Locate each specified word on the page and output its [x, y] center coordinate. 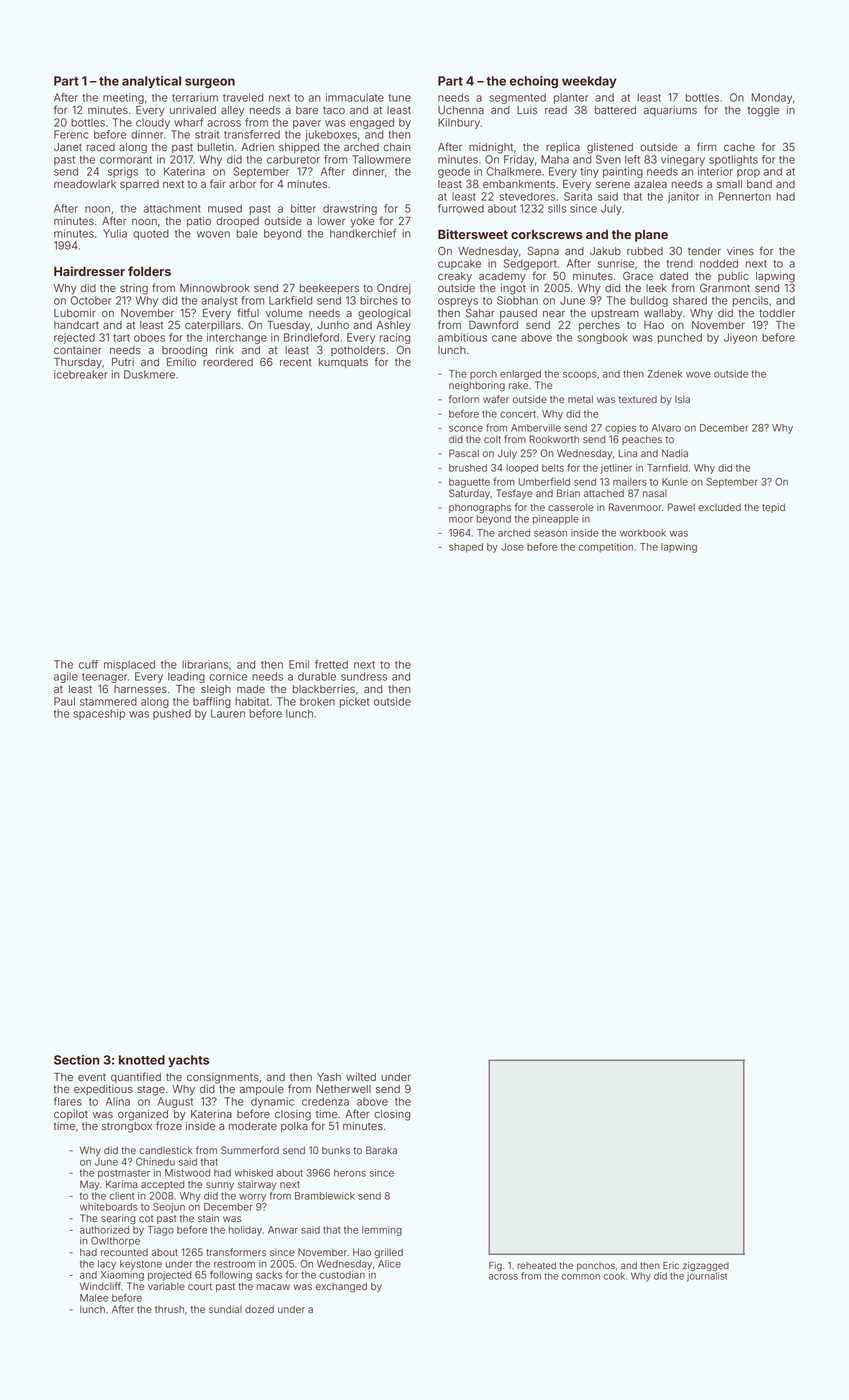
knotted [142, 1060]
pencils [750, 301]
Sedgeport [530, 264]
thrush [169, 1309]
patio [199, 222]
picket [355, 702]
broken [317, 701]
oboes [149, 337]
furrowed [461, 208]
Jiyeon [740, 338]
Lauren [228, 713]
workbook [643, 533]
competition [606, 548]
